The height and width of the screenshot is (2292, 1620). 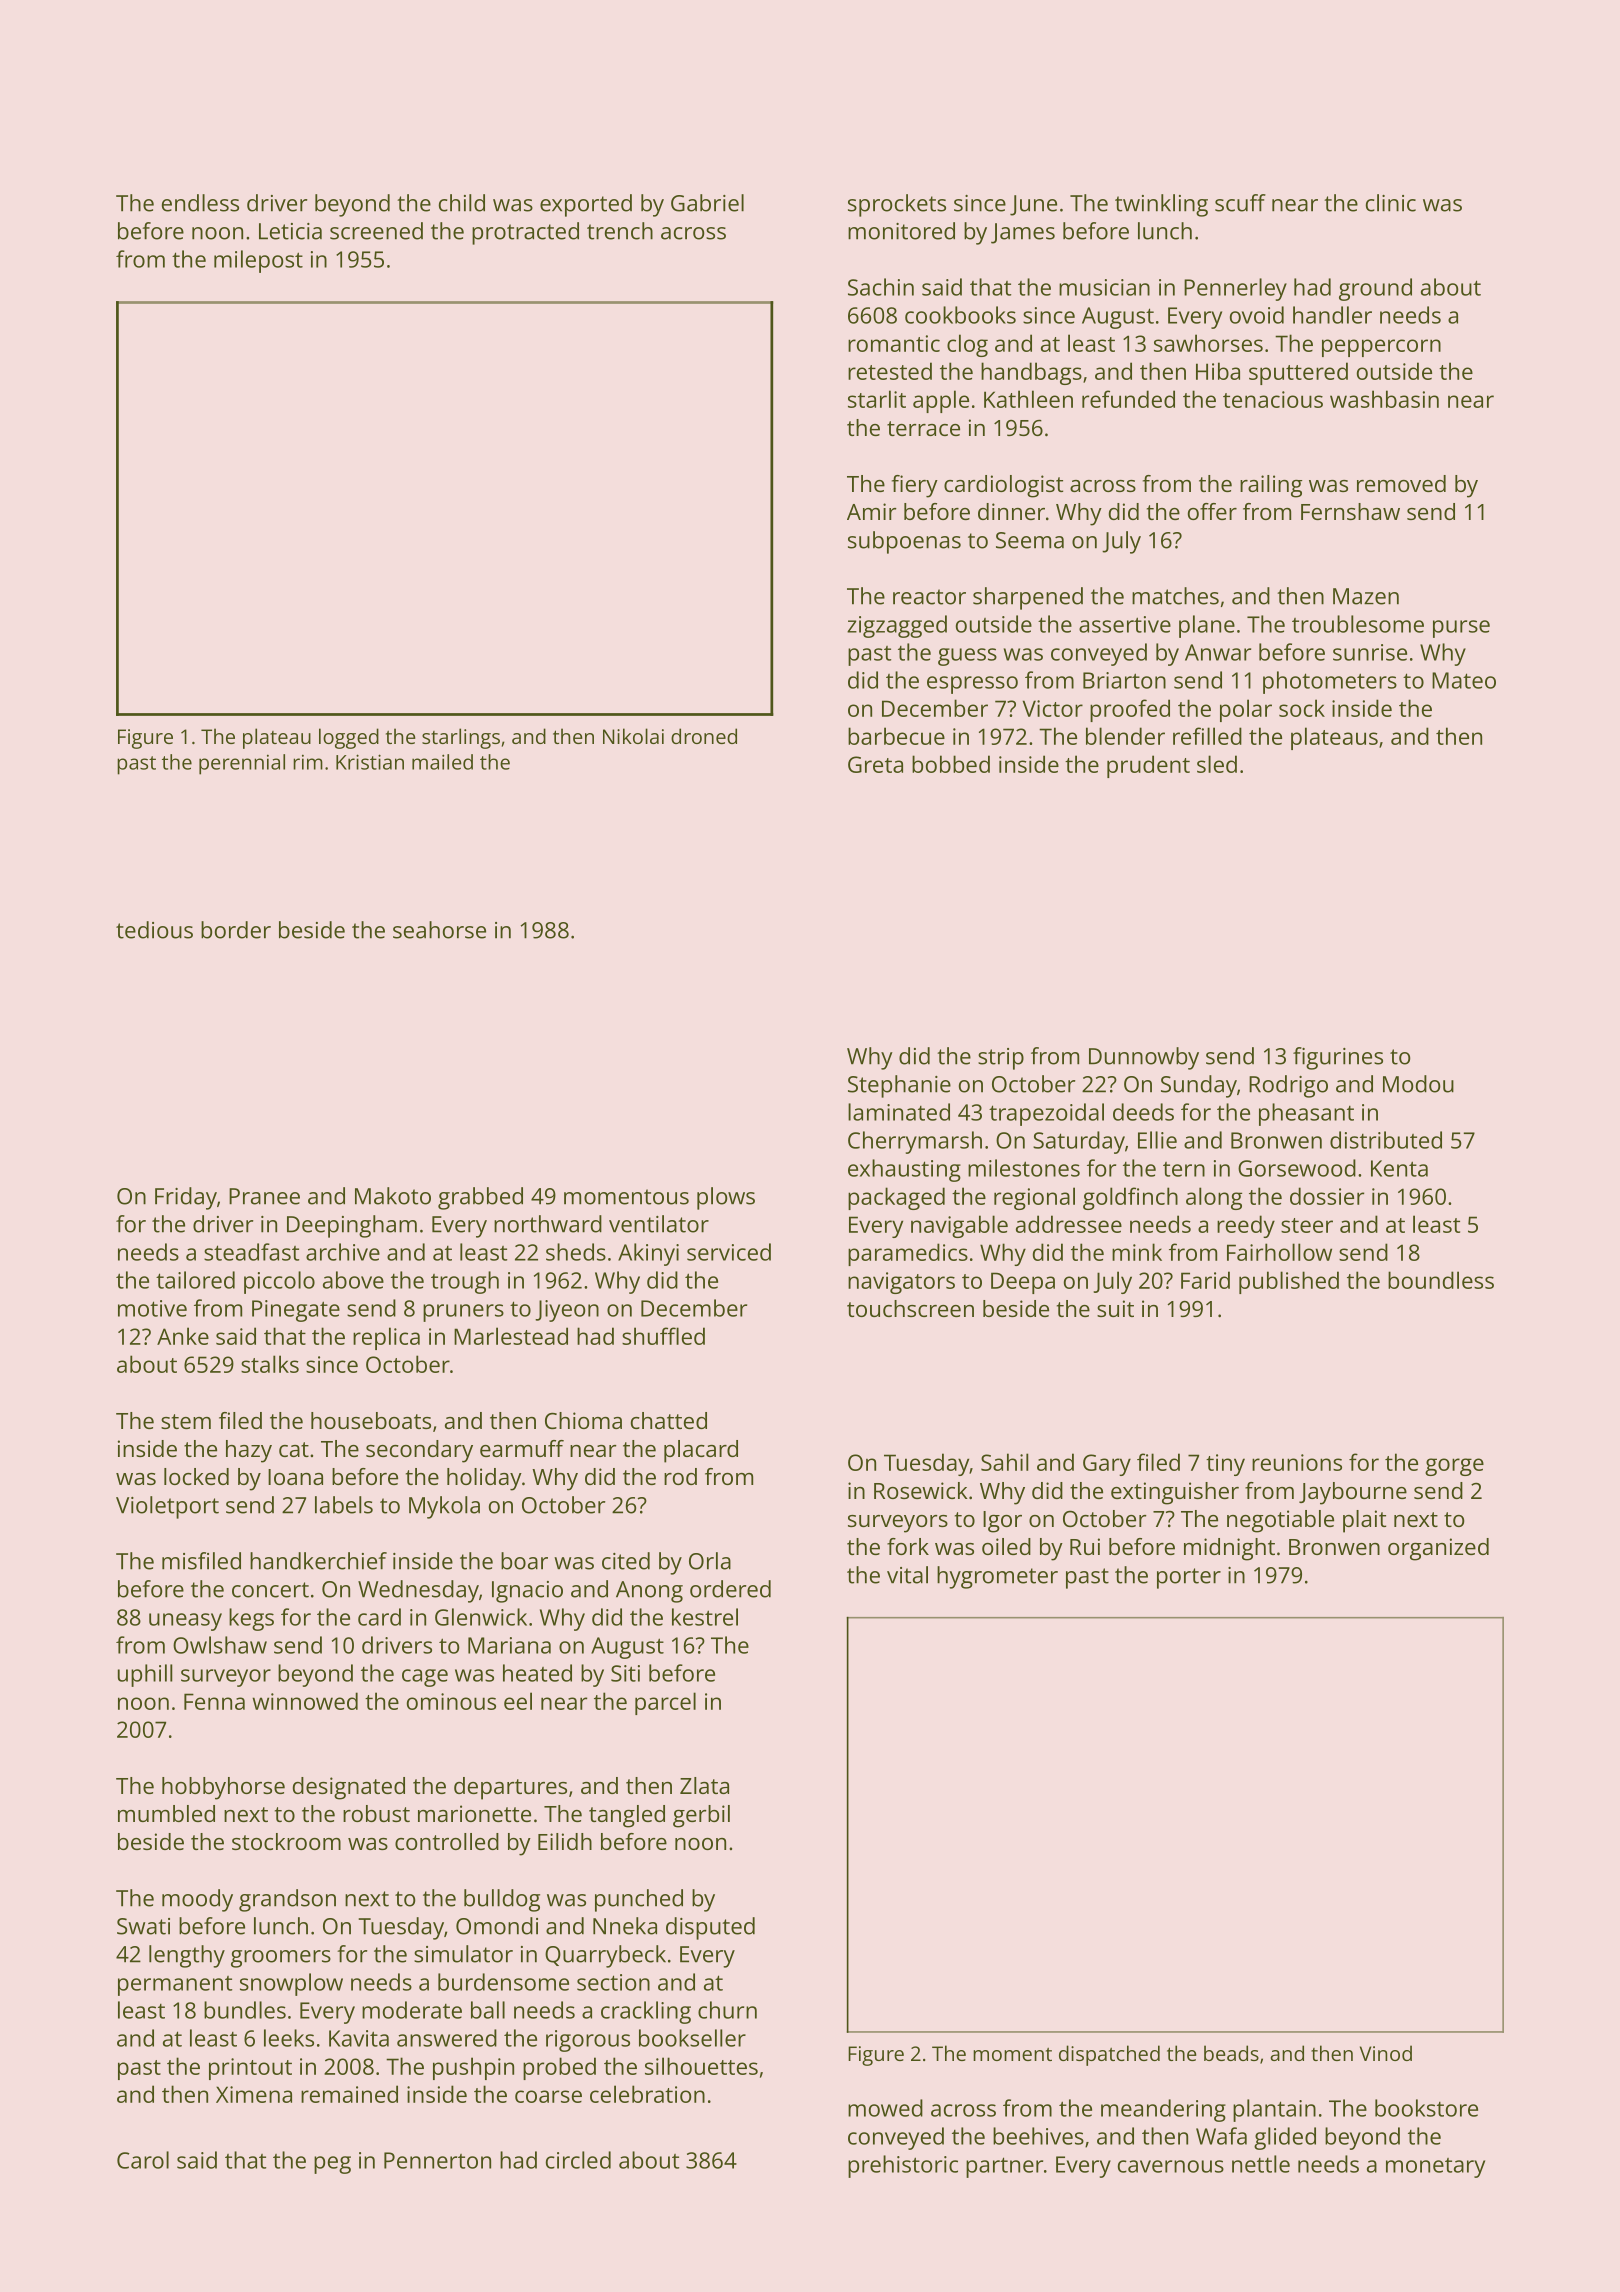 I want to click on plows, so click(x=726, y=1198).
